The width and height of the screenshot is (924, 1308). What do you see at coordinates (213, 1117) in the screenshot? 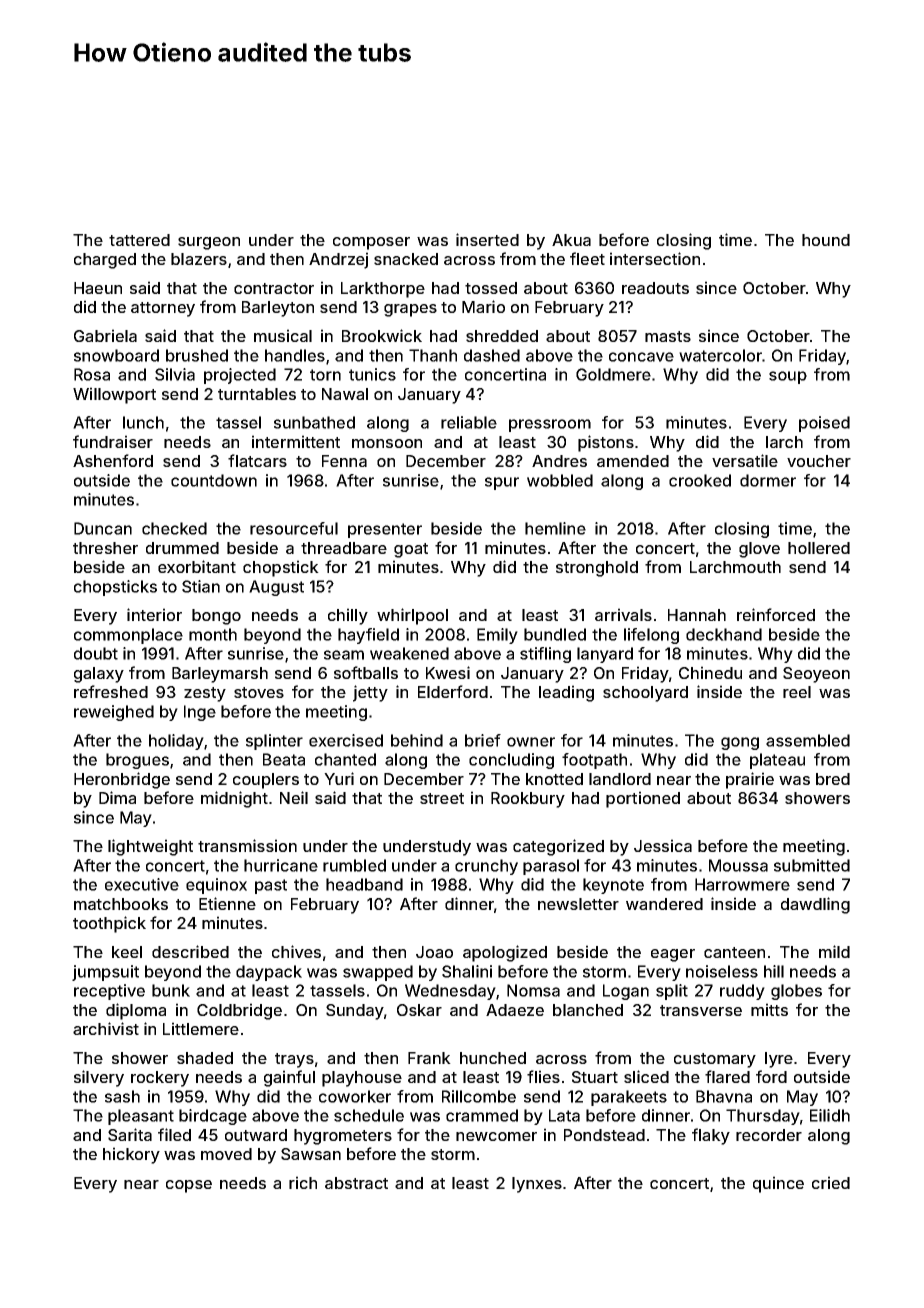
I see `birdcage` at bounding box center [213, 1117].
